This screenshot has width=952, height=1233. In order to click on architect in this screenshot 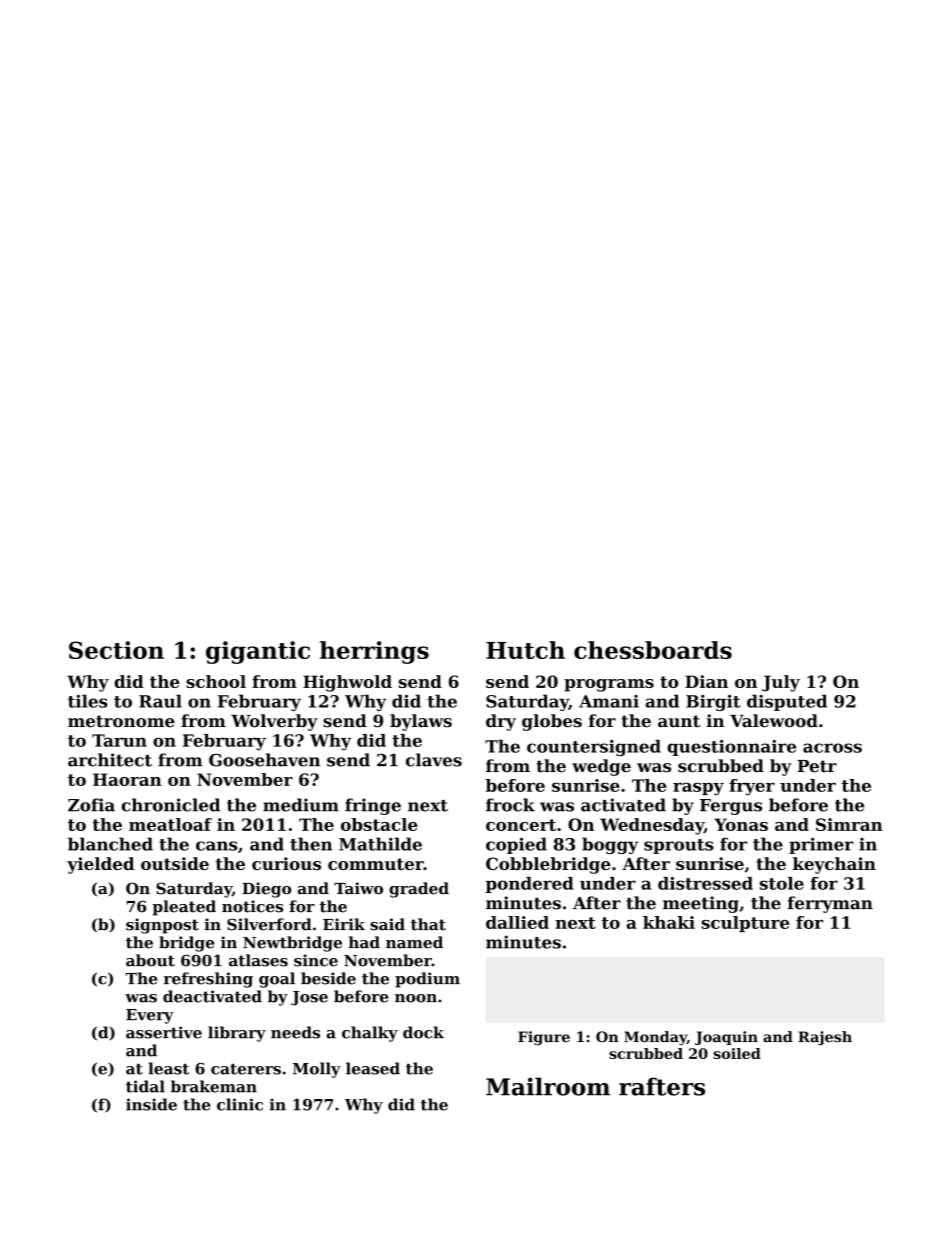, I will do `click(110, 760)`.
